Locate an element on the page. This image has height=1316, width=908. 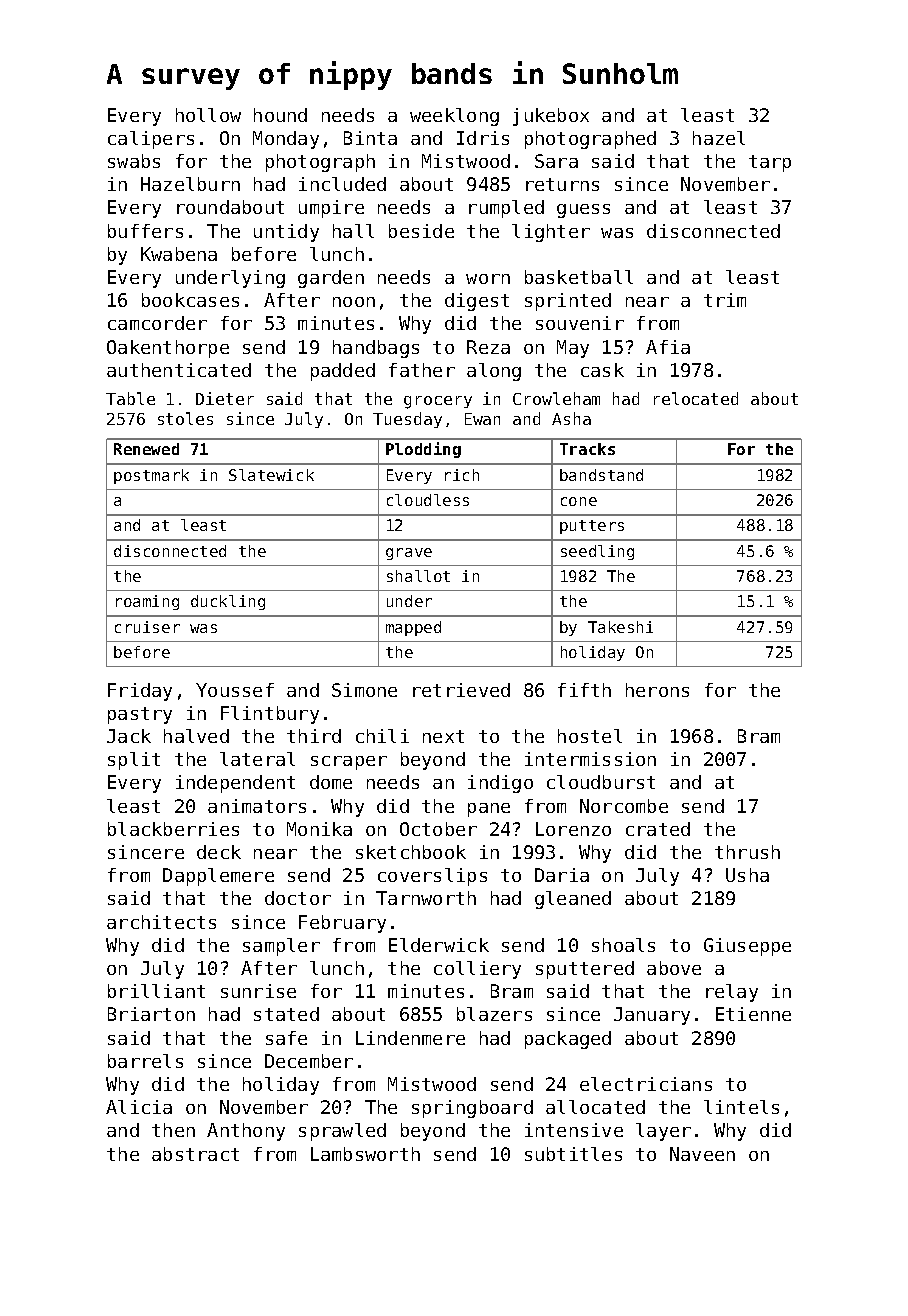
putters is located at coordinates (592, 527).
